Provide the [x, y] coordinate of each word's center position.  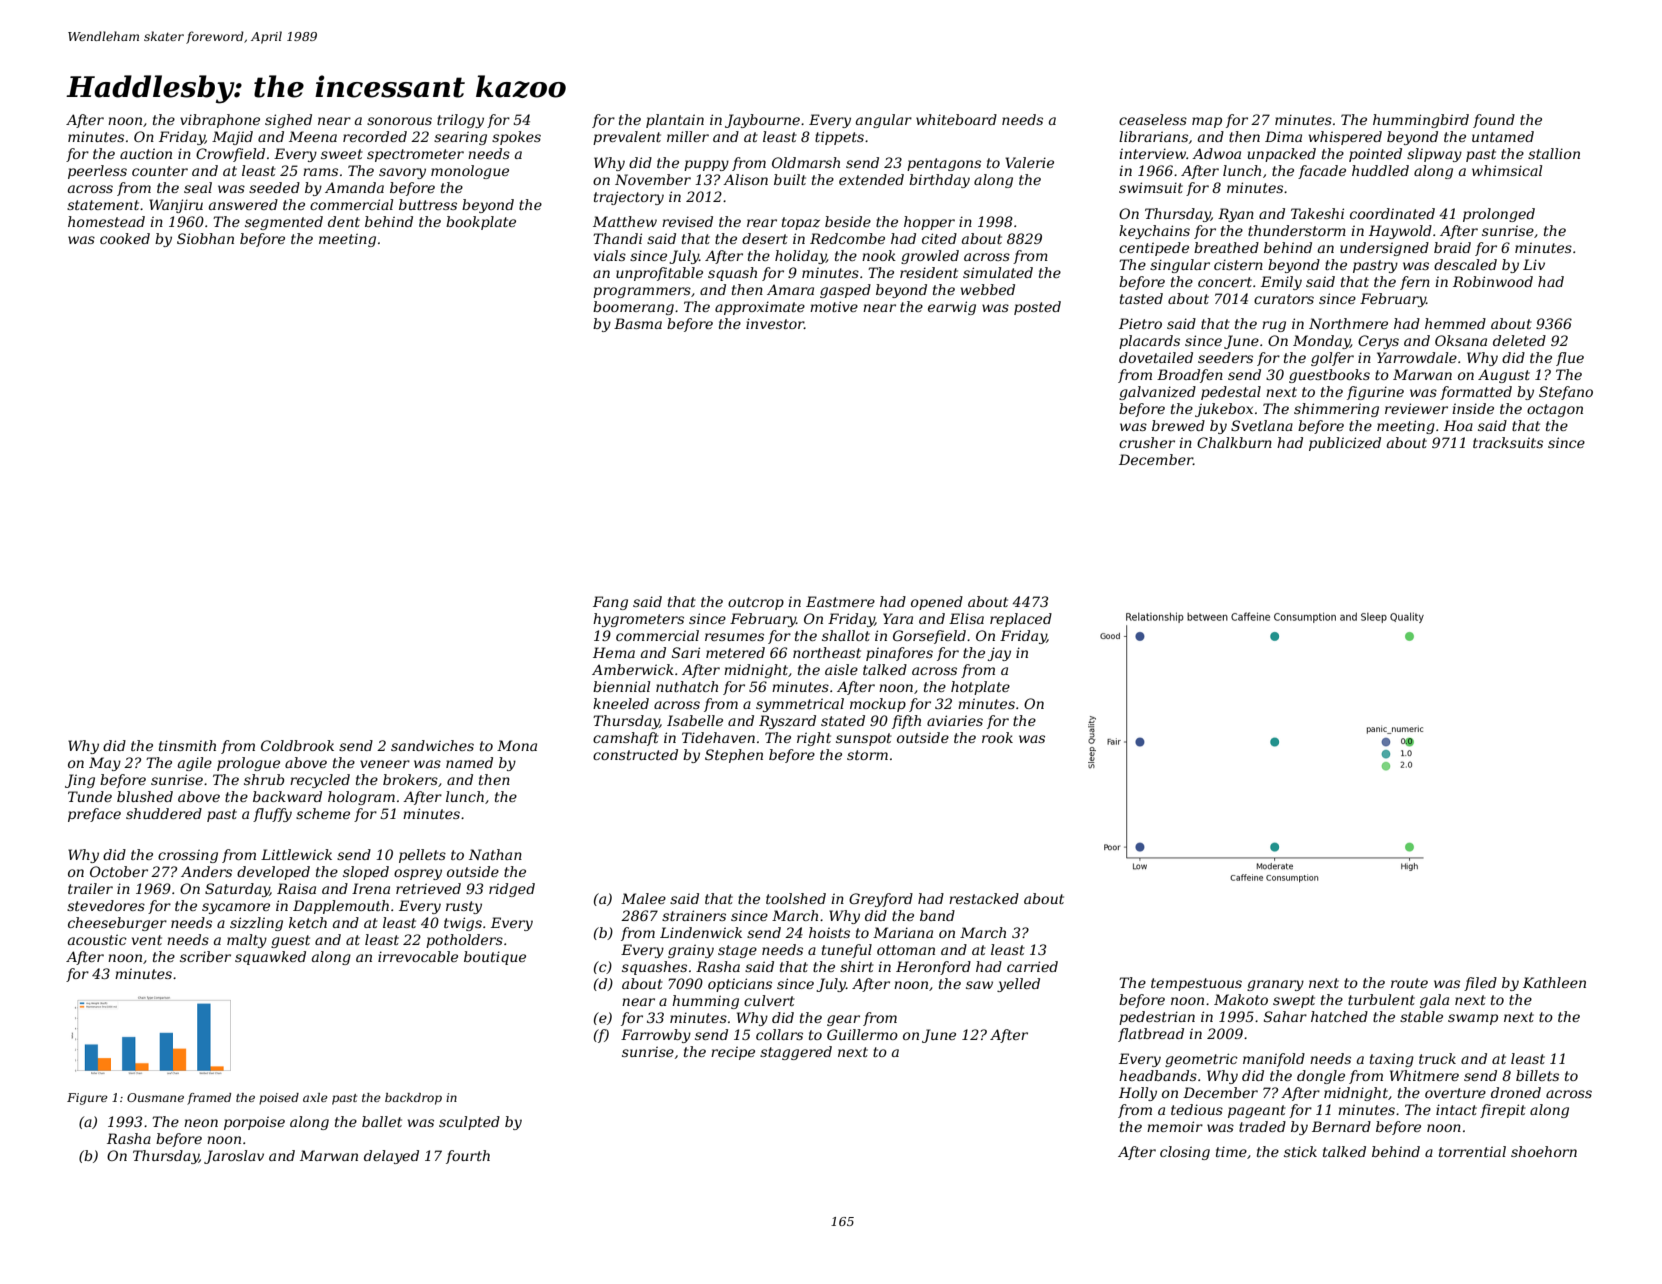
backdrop [413, 1099]
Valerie [1029, 162]
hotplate [980, 688]
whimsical [1507, 170]
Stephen [734, 756]
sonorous [399, 121]
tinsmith [187, 745]
